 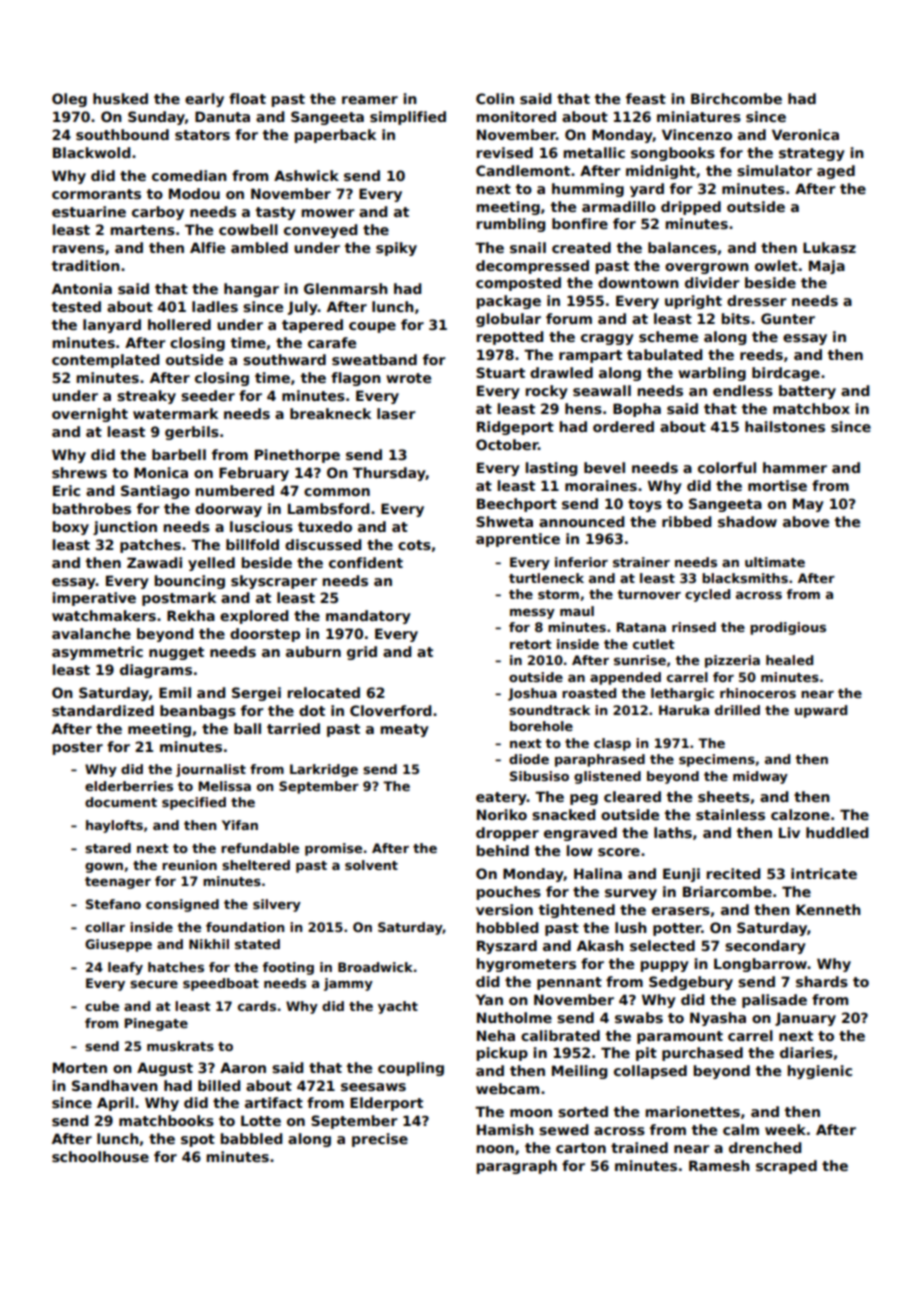 What do you see at coordinates (632, 796) in the screenshot?
I see `cleared` at bounding box center [632, 796].
